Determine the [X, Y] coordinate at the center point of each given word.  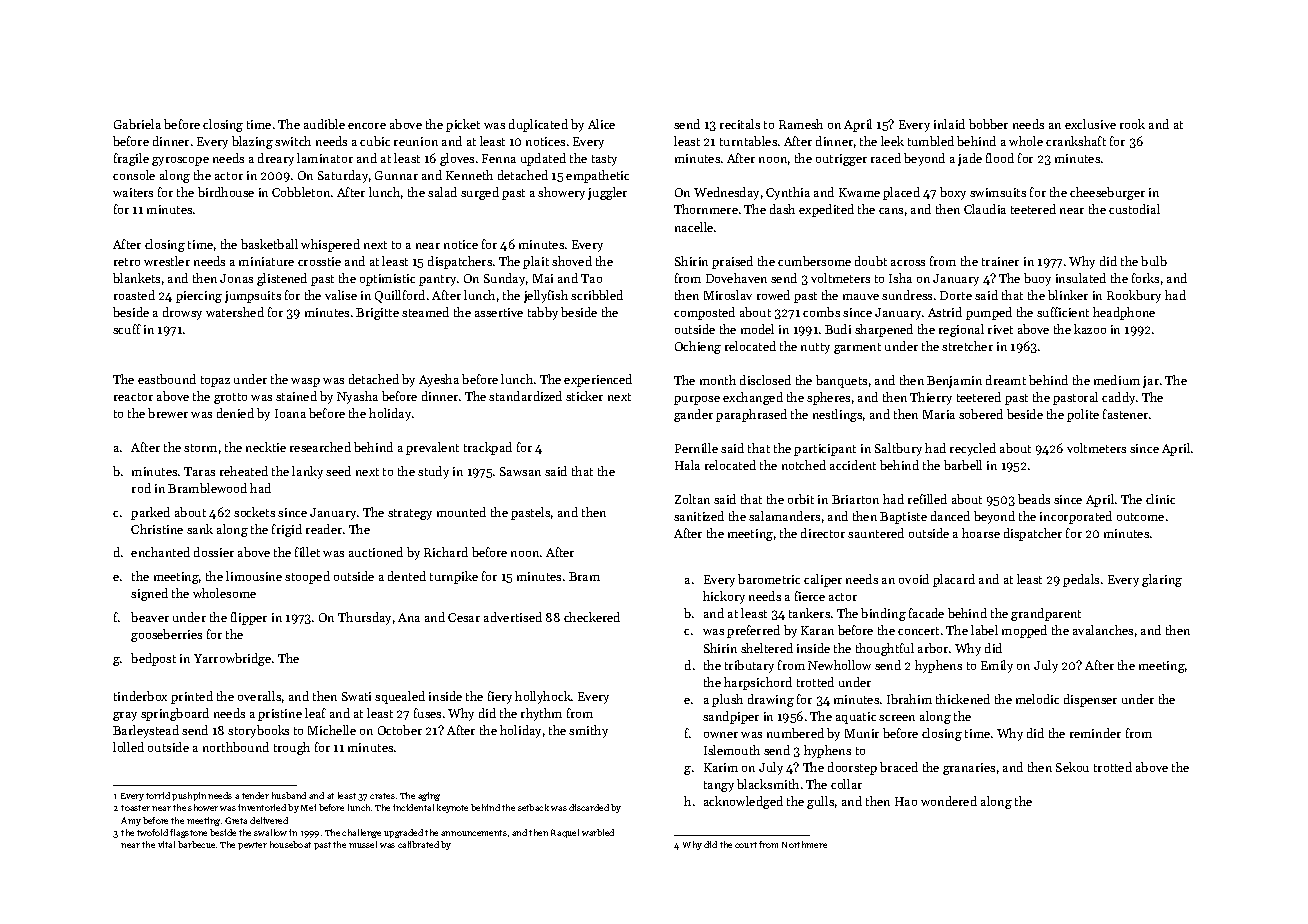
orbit [801, 499]
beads [1034, 499]
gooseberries [166, 635]
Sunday [504, 279]
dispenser [1090, 700]
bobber [988, 124]
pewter [252, 846]
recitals [740, 124]
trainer [1000, 261]
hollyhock [543, 697]
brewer [168, 413]
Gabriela [137, 124]
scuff [127, 329]
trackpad [488, 448]
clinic [1160, 499]
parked [150, 513]
